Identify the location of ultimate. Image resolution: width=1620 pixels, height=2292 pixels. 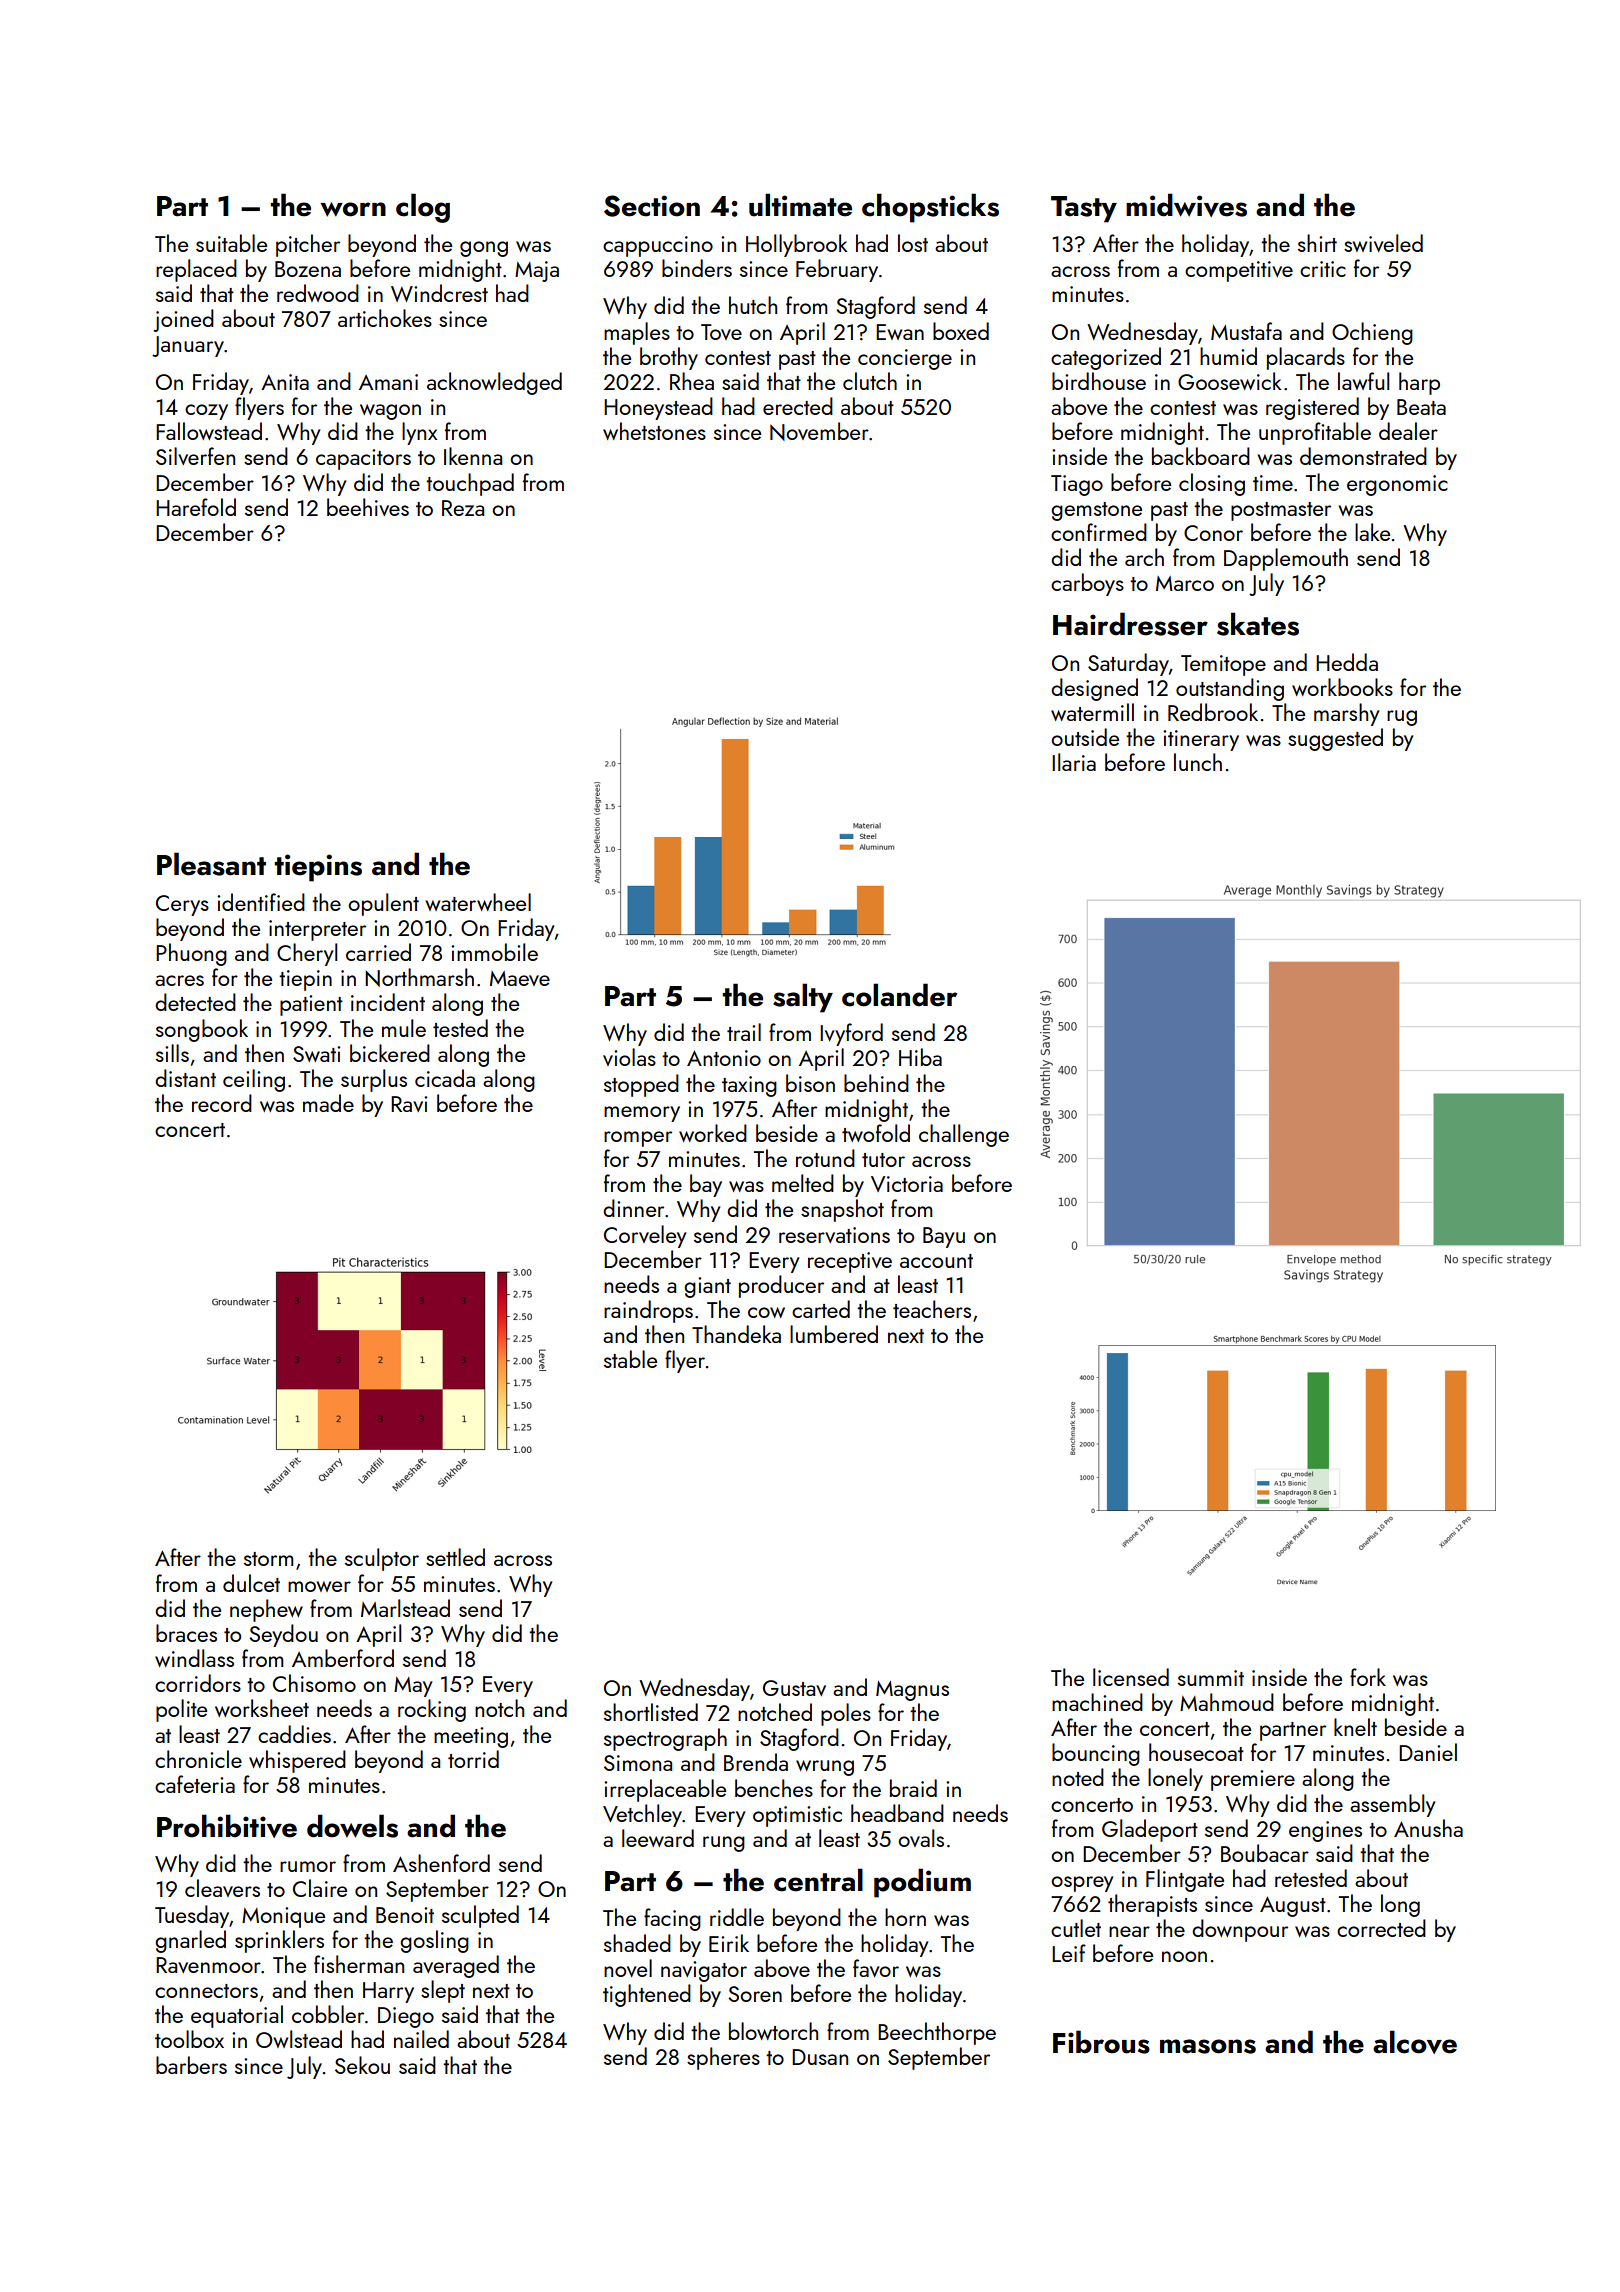
(800, 205).
